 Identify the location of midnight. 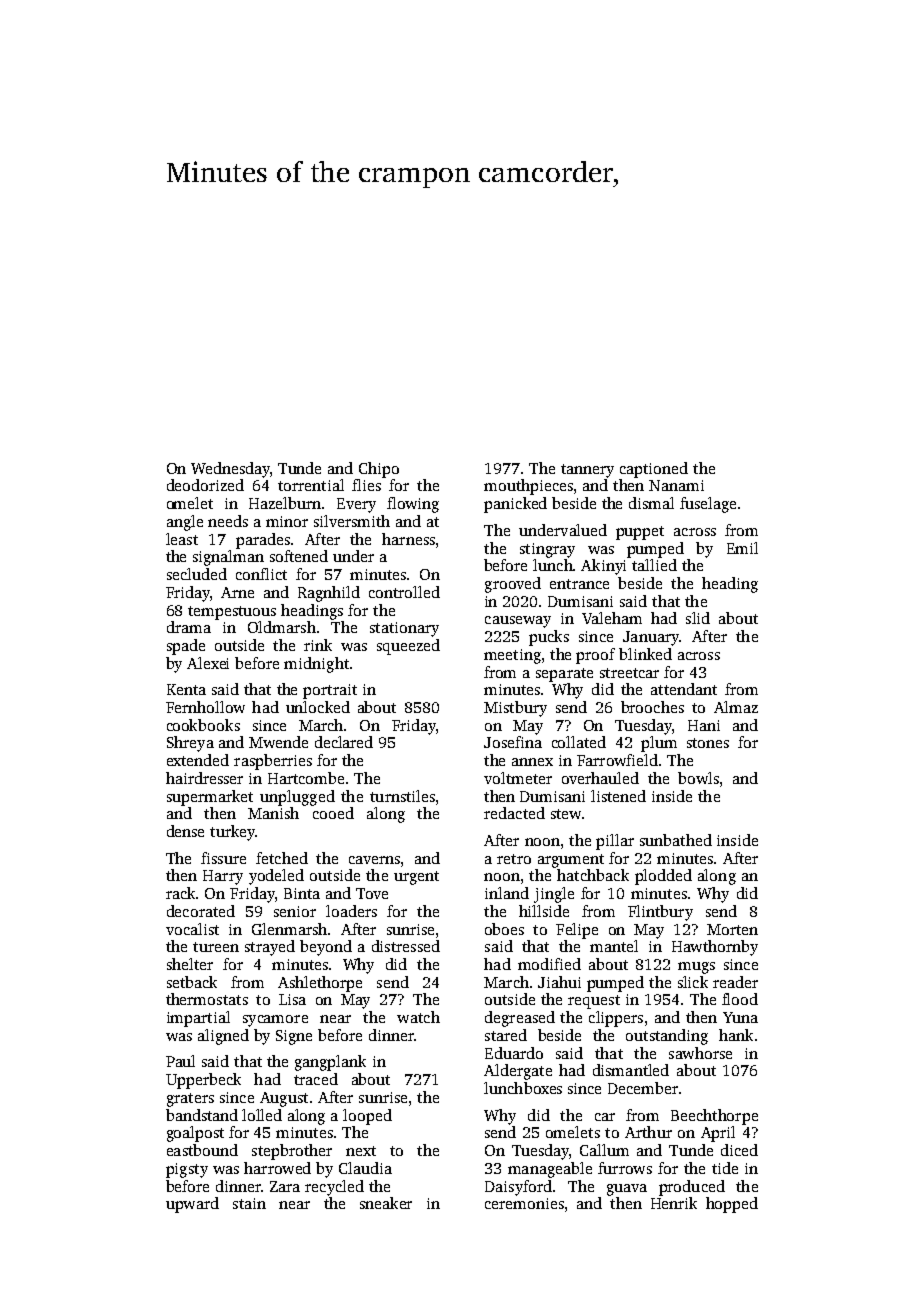
(316, 665).
